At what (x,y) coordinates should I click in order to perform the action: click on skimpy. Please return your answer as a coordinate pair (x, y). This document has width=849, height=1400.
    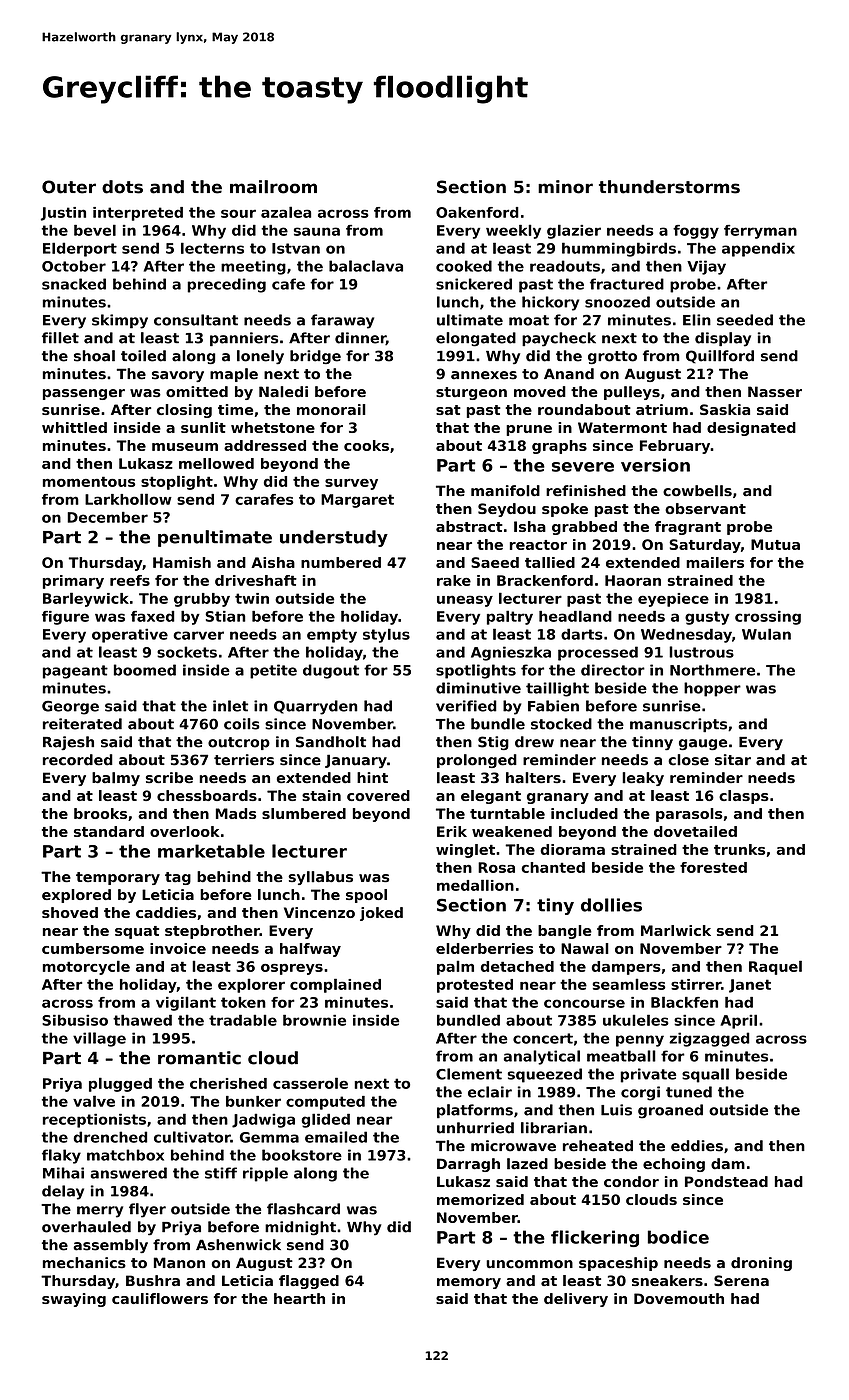
    Looking at the image, I should click on (120, 321).
